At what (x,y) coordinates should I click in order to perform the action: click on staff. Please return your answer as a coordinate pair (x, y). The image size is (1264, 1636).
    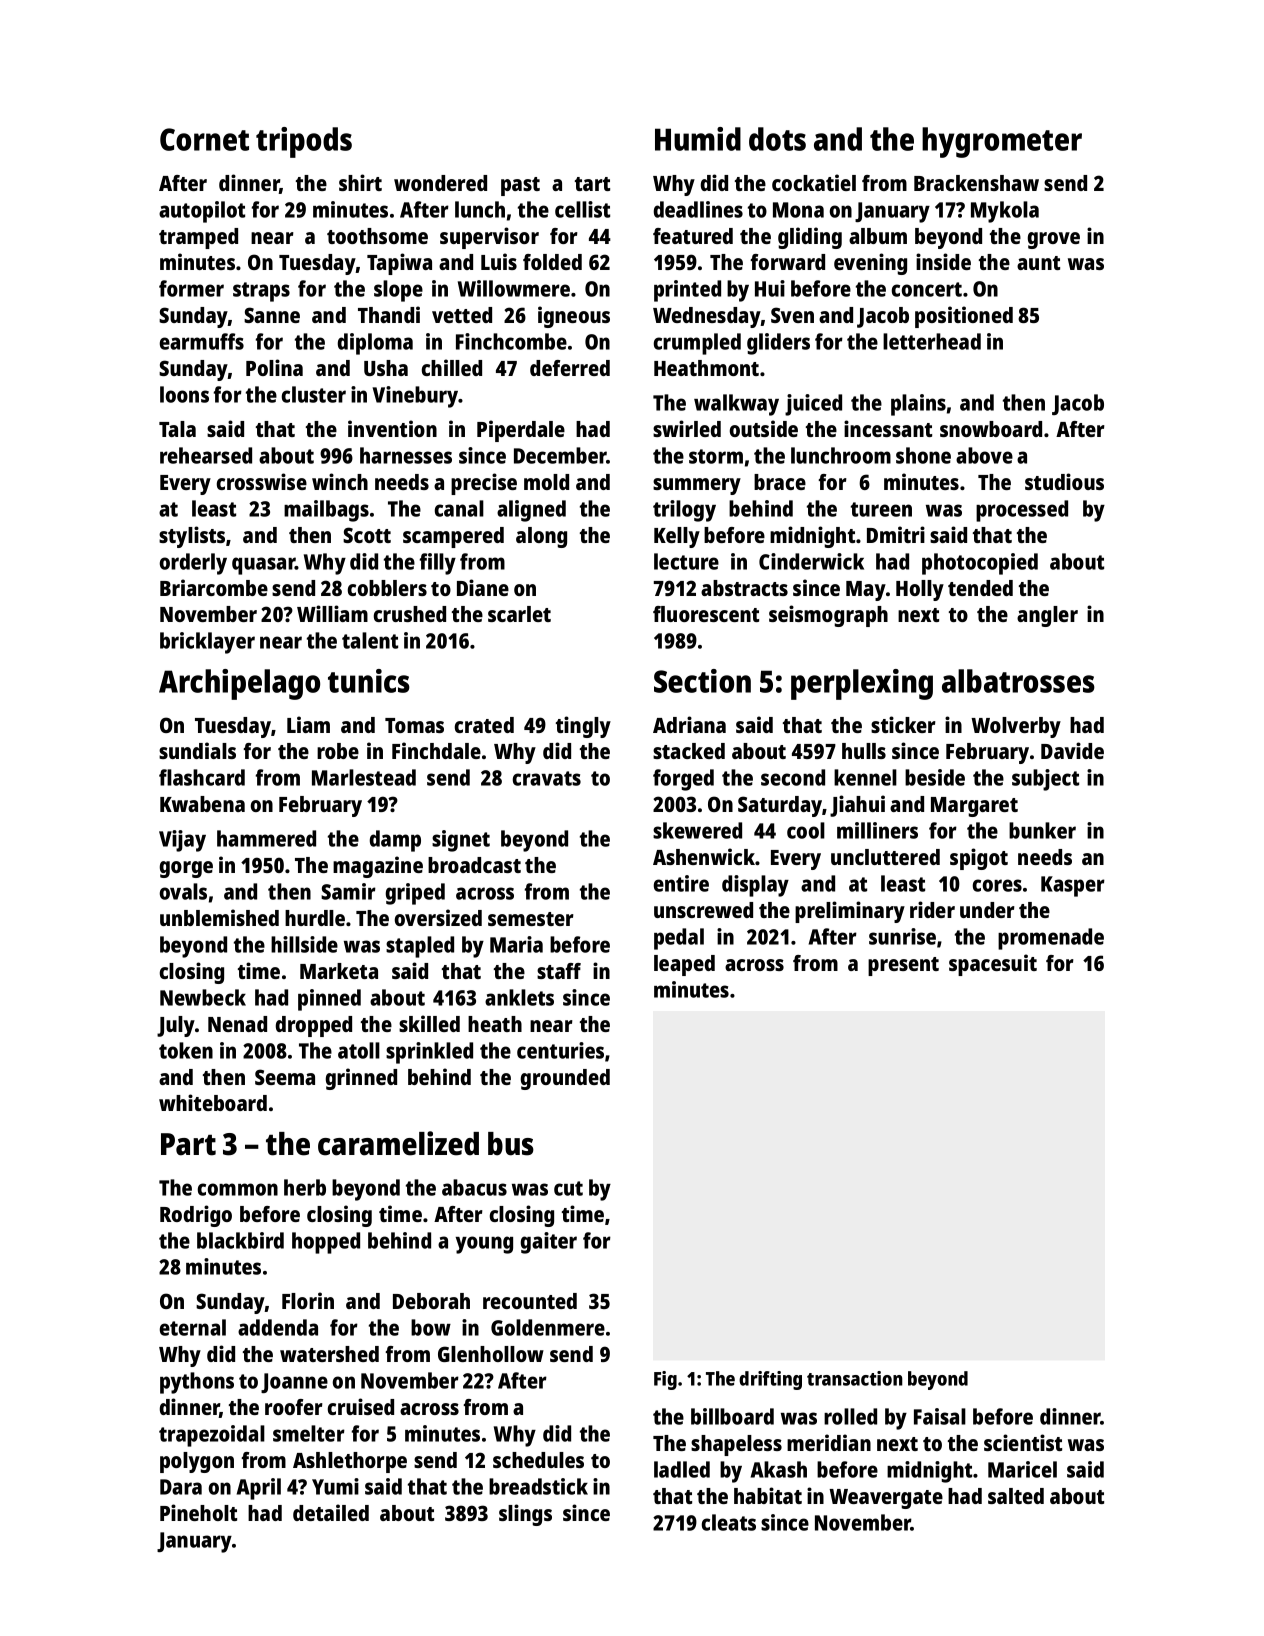
    Looking at the image, I should click on (559, 971).
